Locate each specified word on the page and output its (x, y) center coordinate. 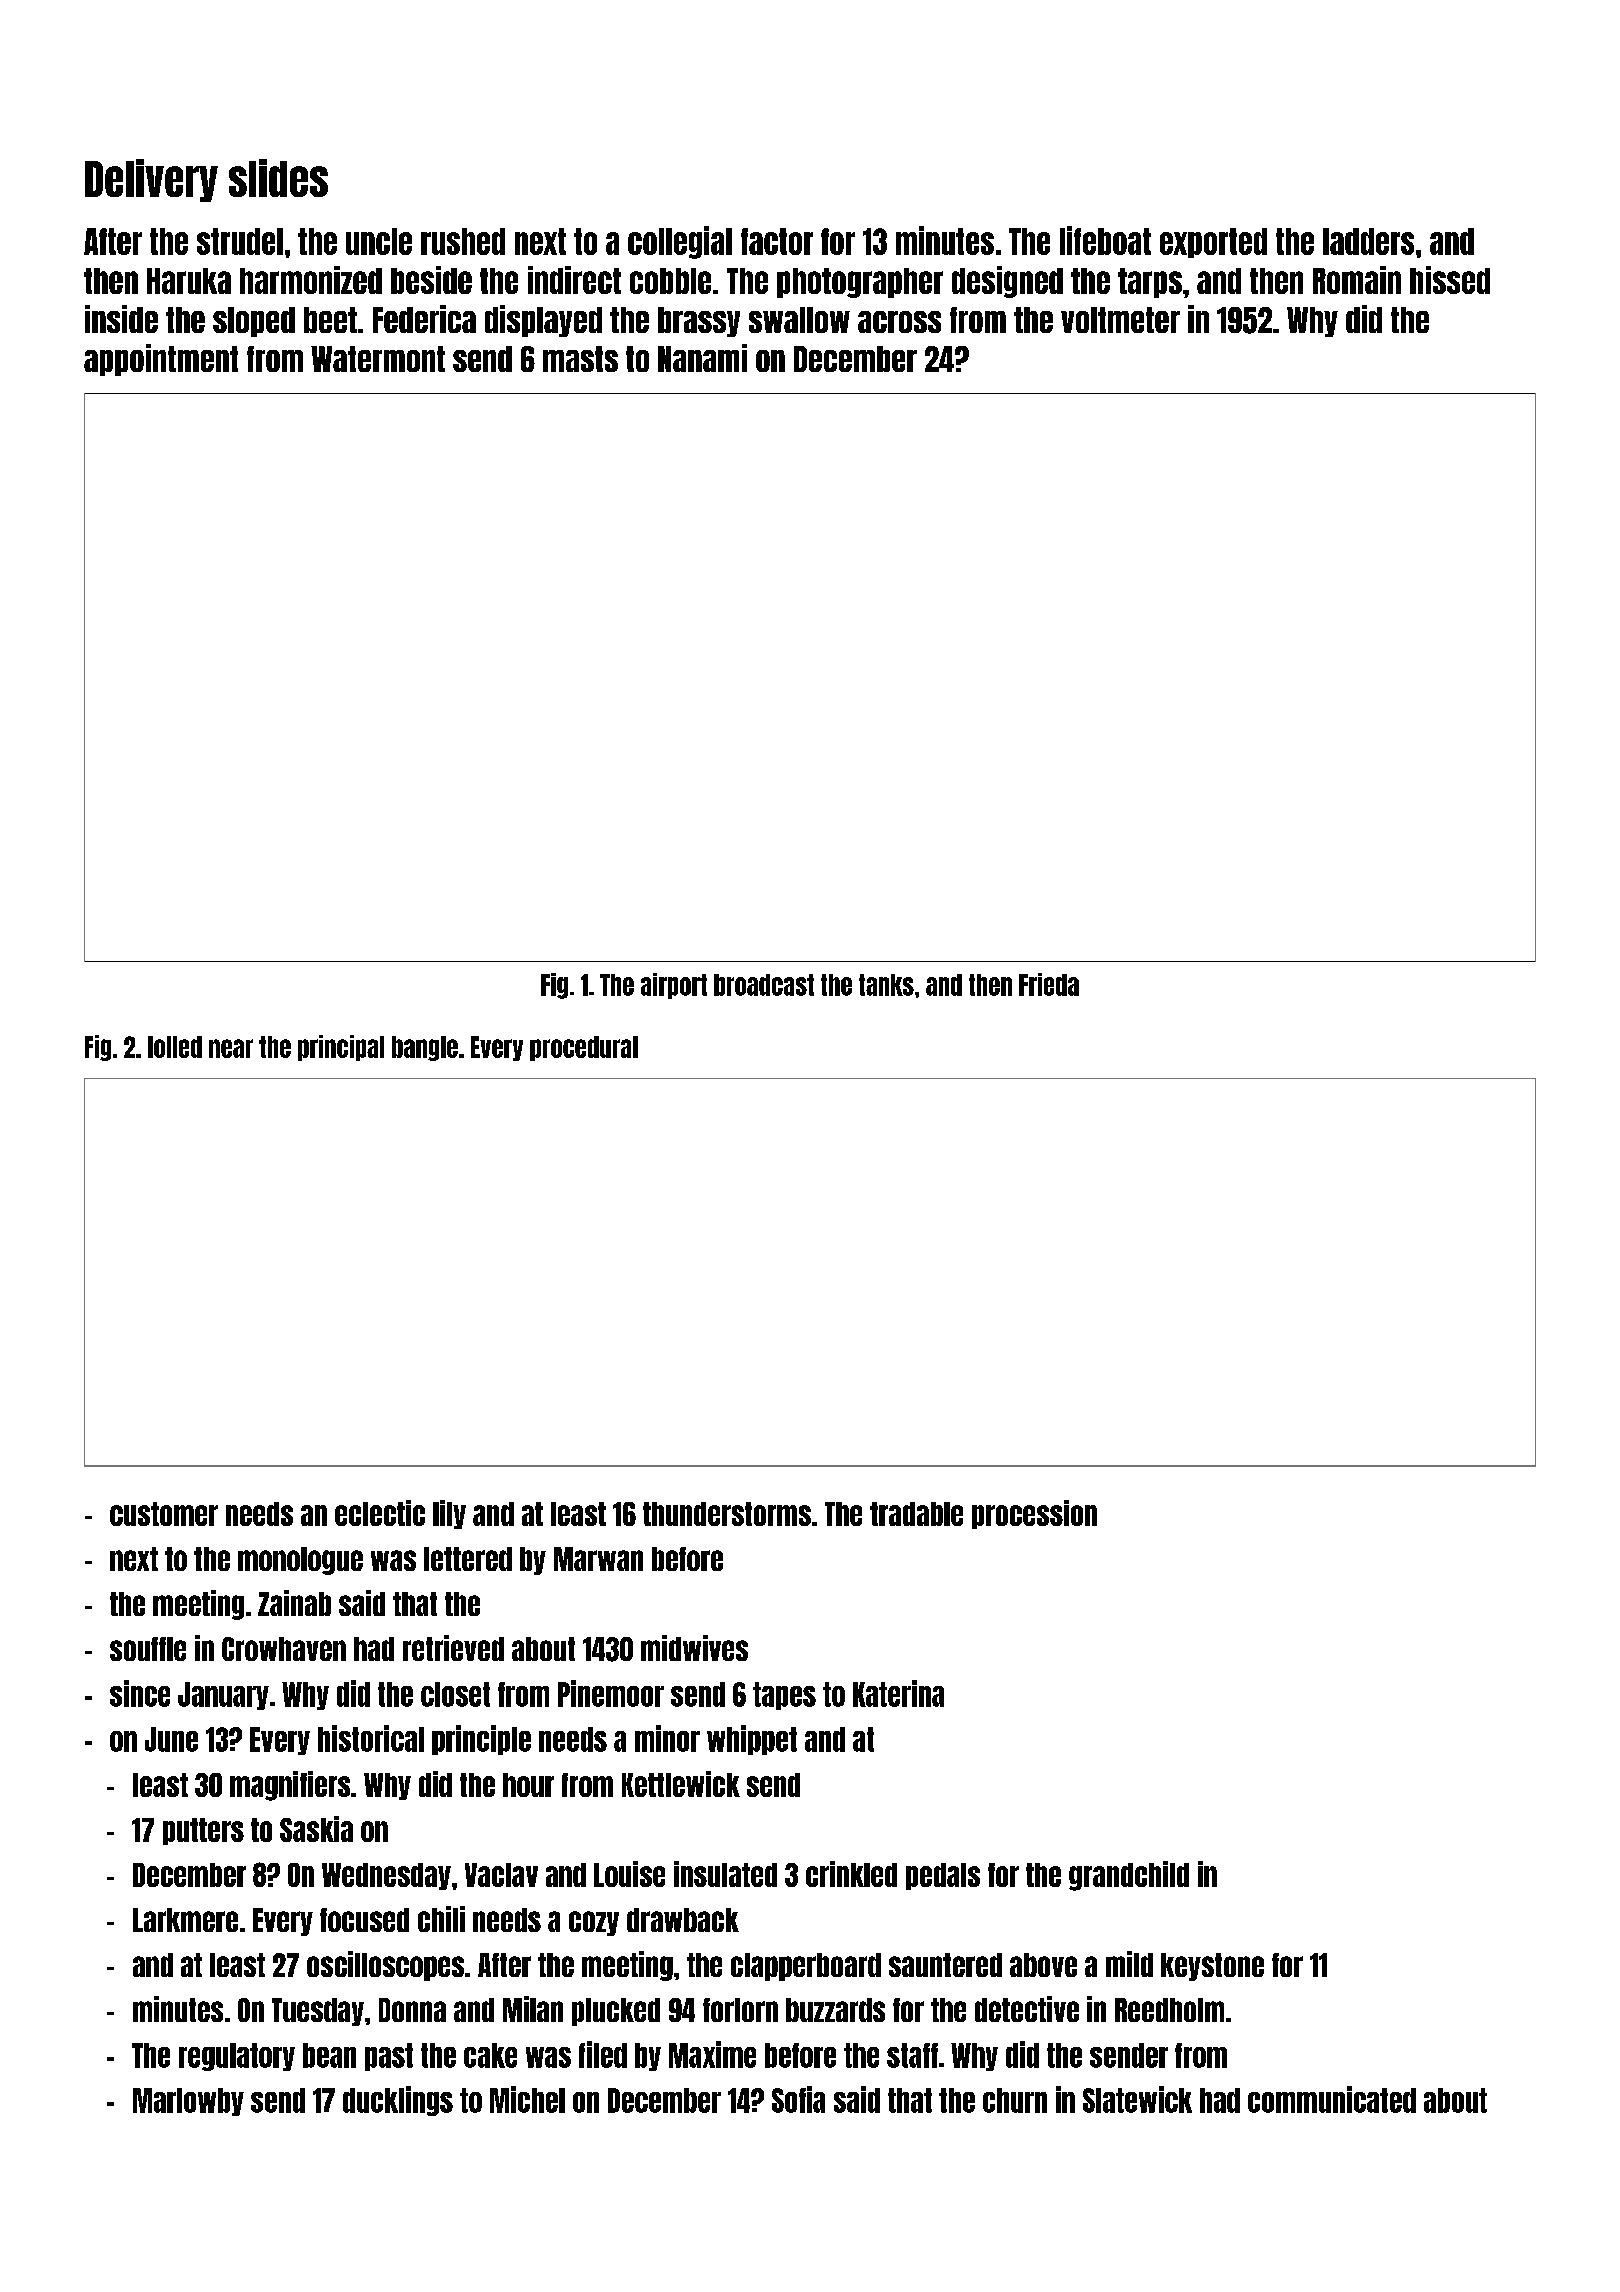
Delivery (151, 180)
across (899, 322)
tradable (916, 1514)
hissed (1450, 280)
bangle (425, 1048)
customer (164, 1514)
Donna (412, 2010)
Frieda (1049, 984)
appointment (161, 360)
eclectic (380, 1513)
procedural (584, 1048)
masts (580, 359)
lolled (175, 1047)
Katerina (898, 1693)
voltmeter (1120, 320)
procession (1034, 1514)
